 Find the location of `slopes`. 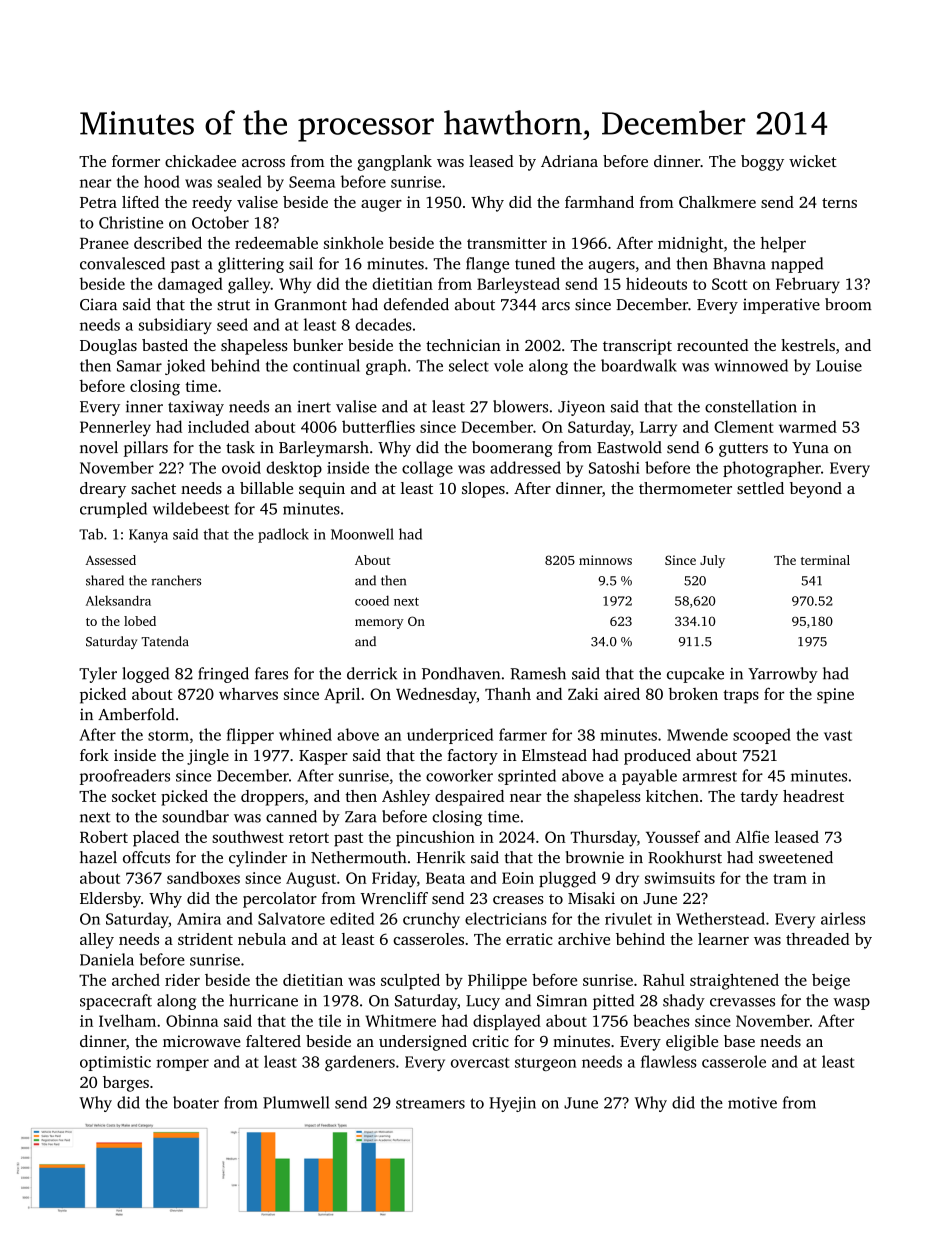

slopes is located at coordinates (483, 490).
